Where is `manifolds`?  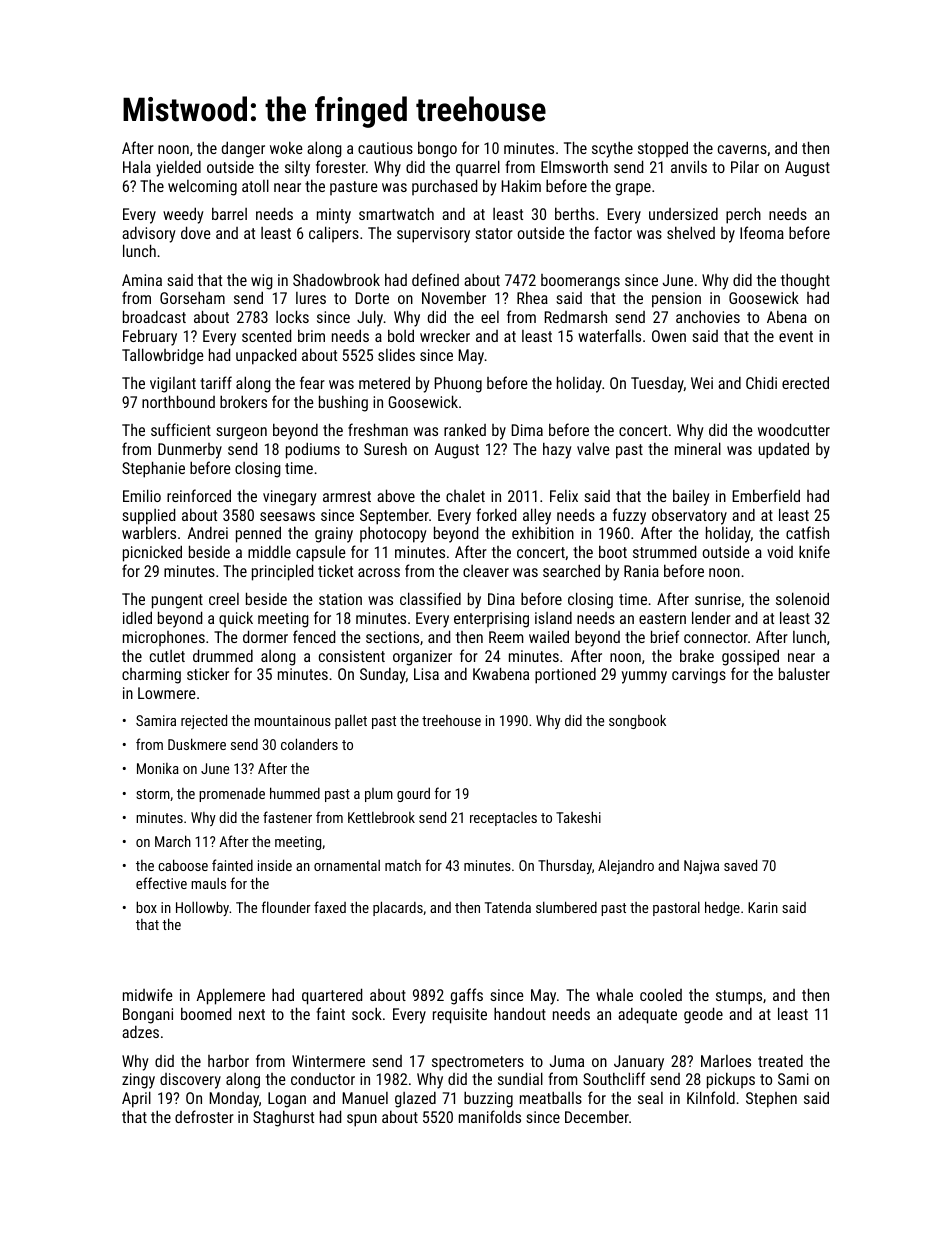
manifolds is located at coordinates (490, 1116).
